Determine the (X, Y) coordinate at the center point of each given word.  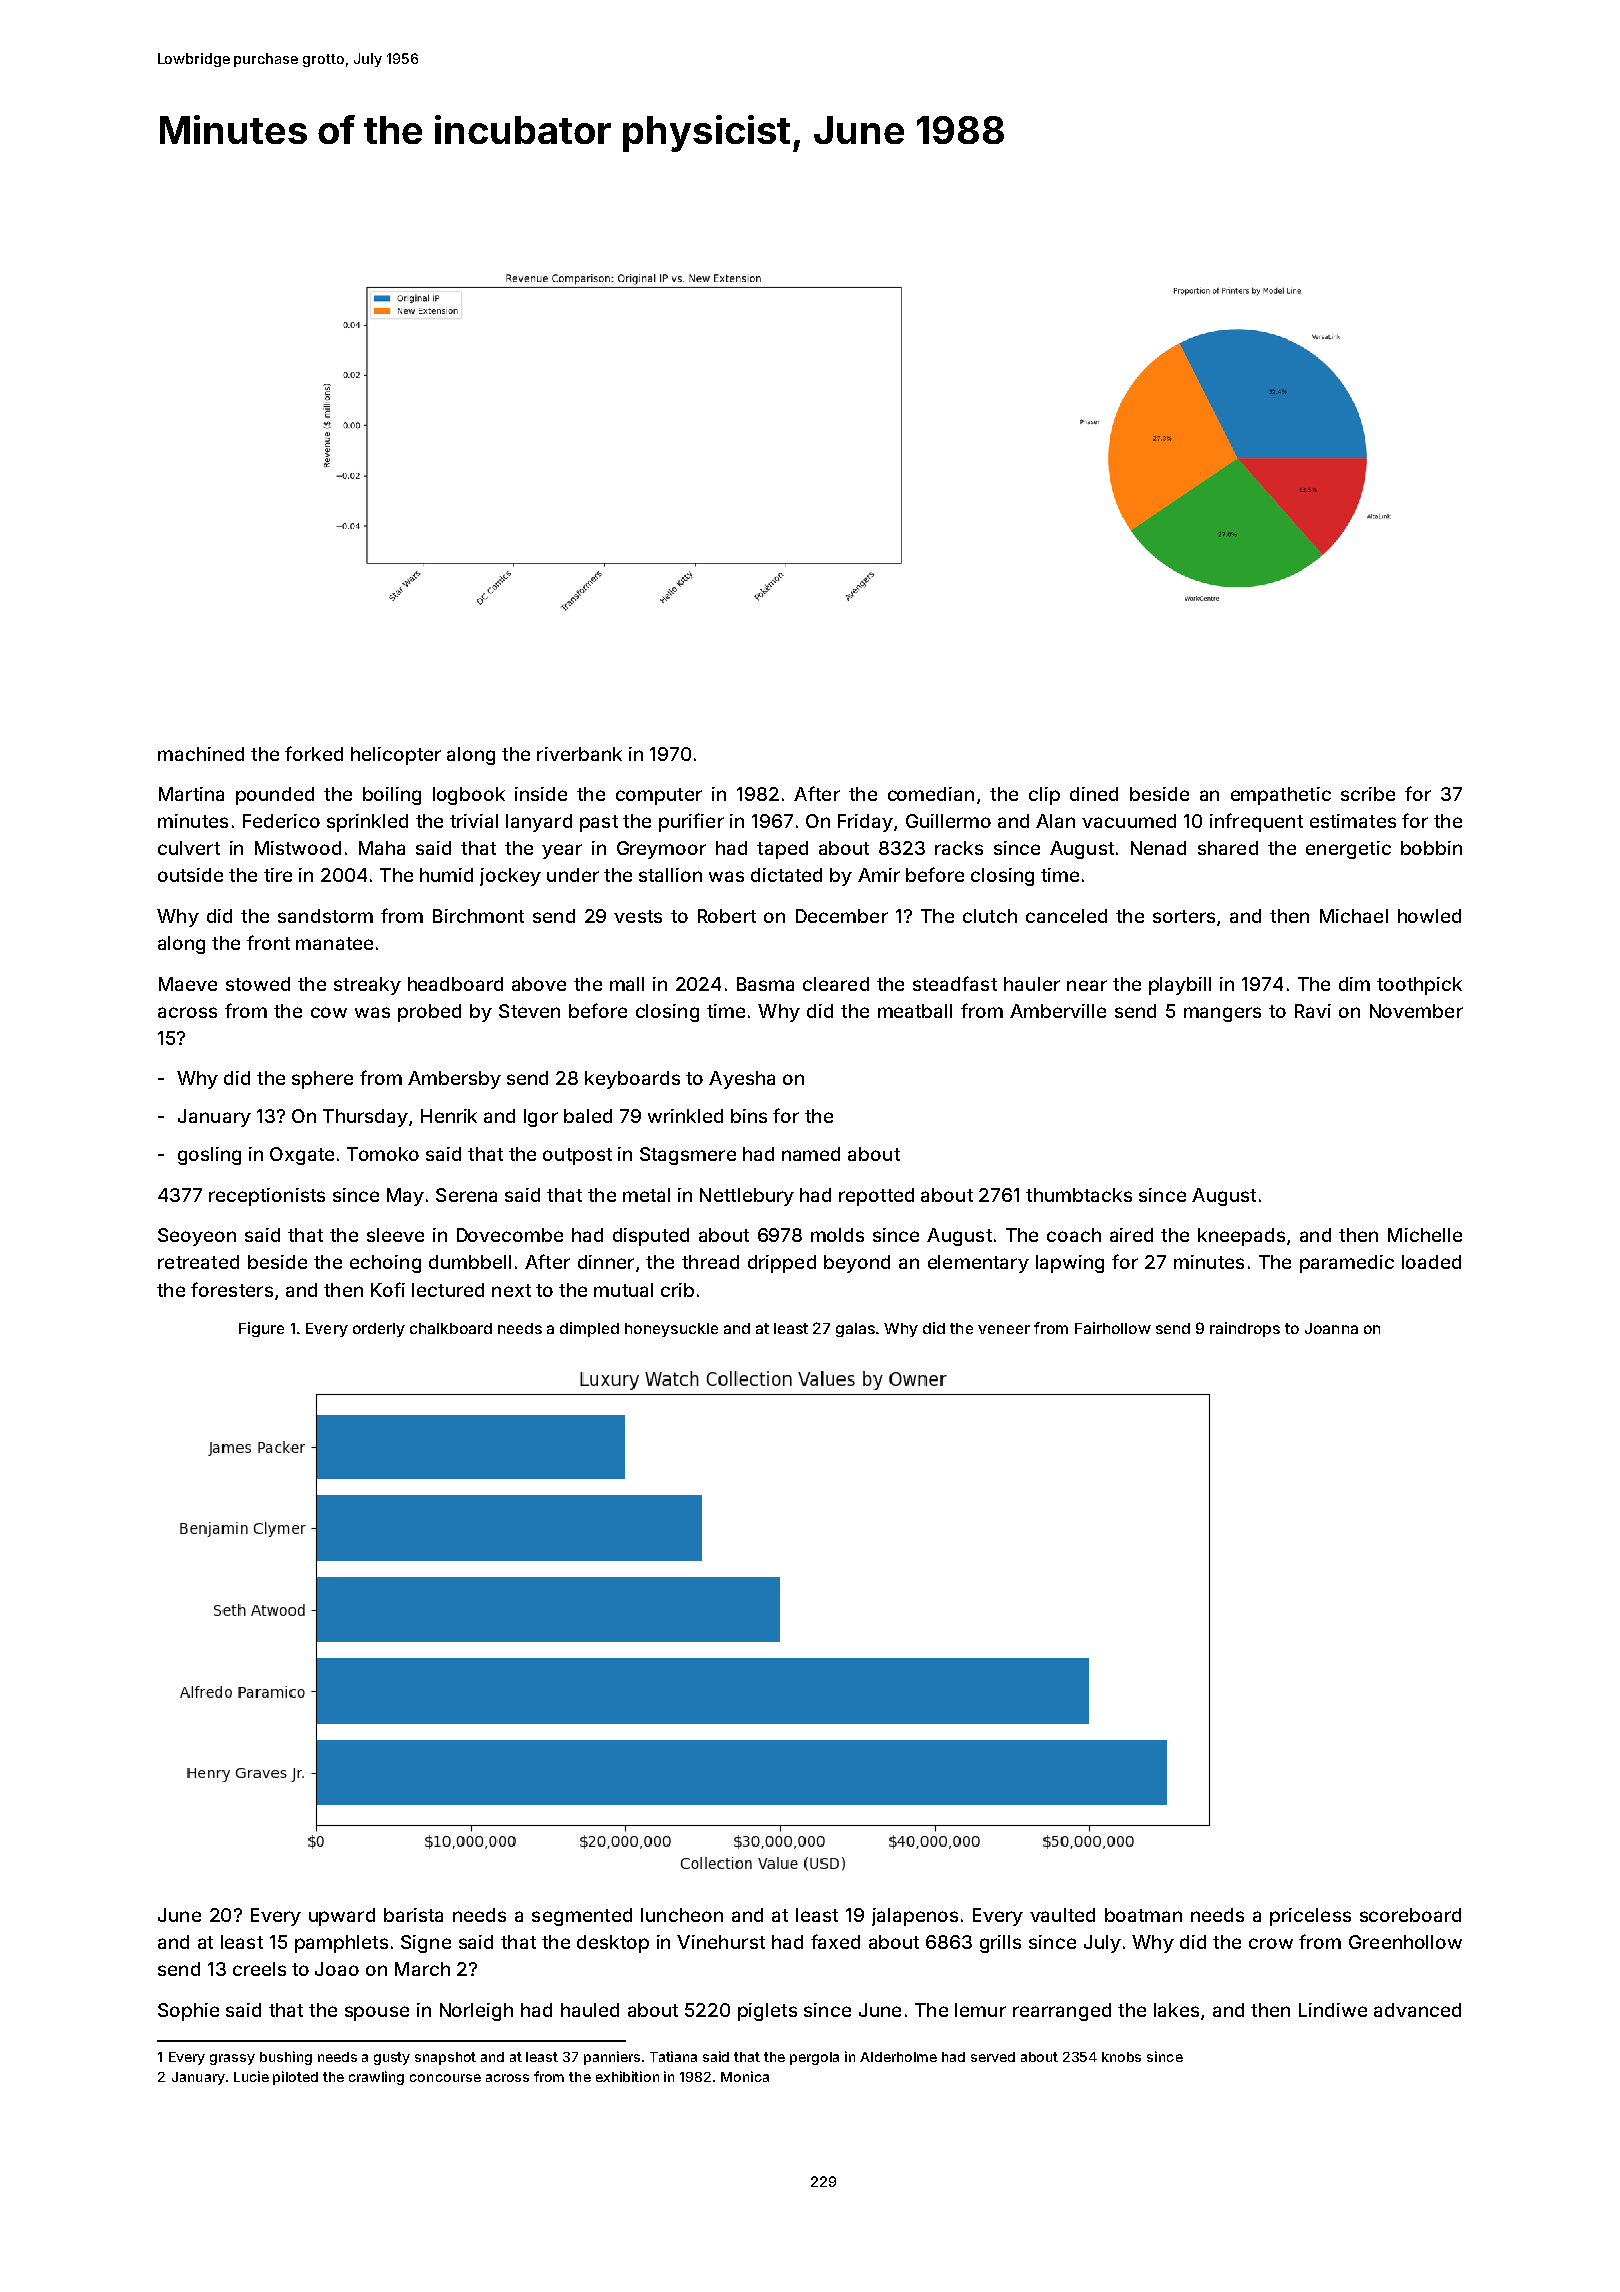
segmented (582, 1917)
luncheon (682, 1915)
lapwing (1070, 1264)
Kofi (388, 1289)
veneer (1004, 1329)
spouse (377, 2013)
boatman (1143, 1915)
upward (342, 1917)
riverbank (579, 754)
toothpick (1419, 986)
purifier (691, 822)
